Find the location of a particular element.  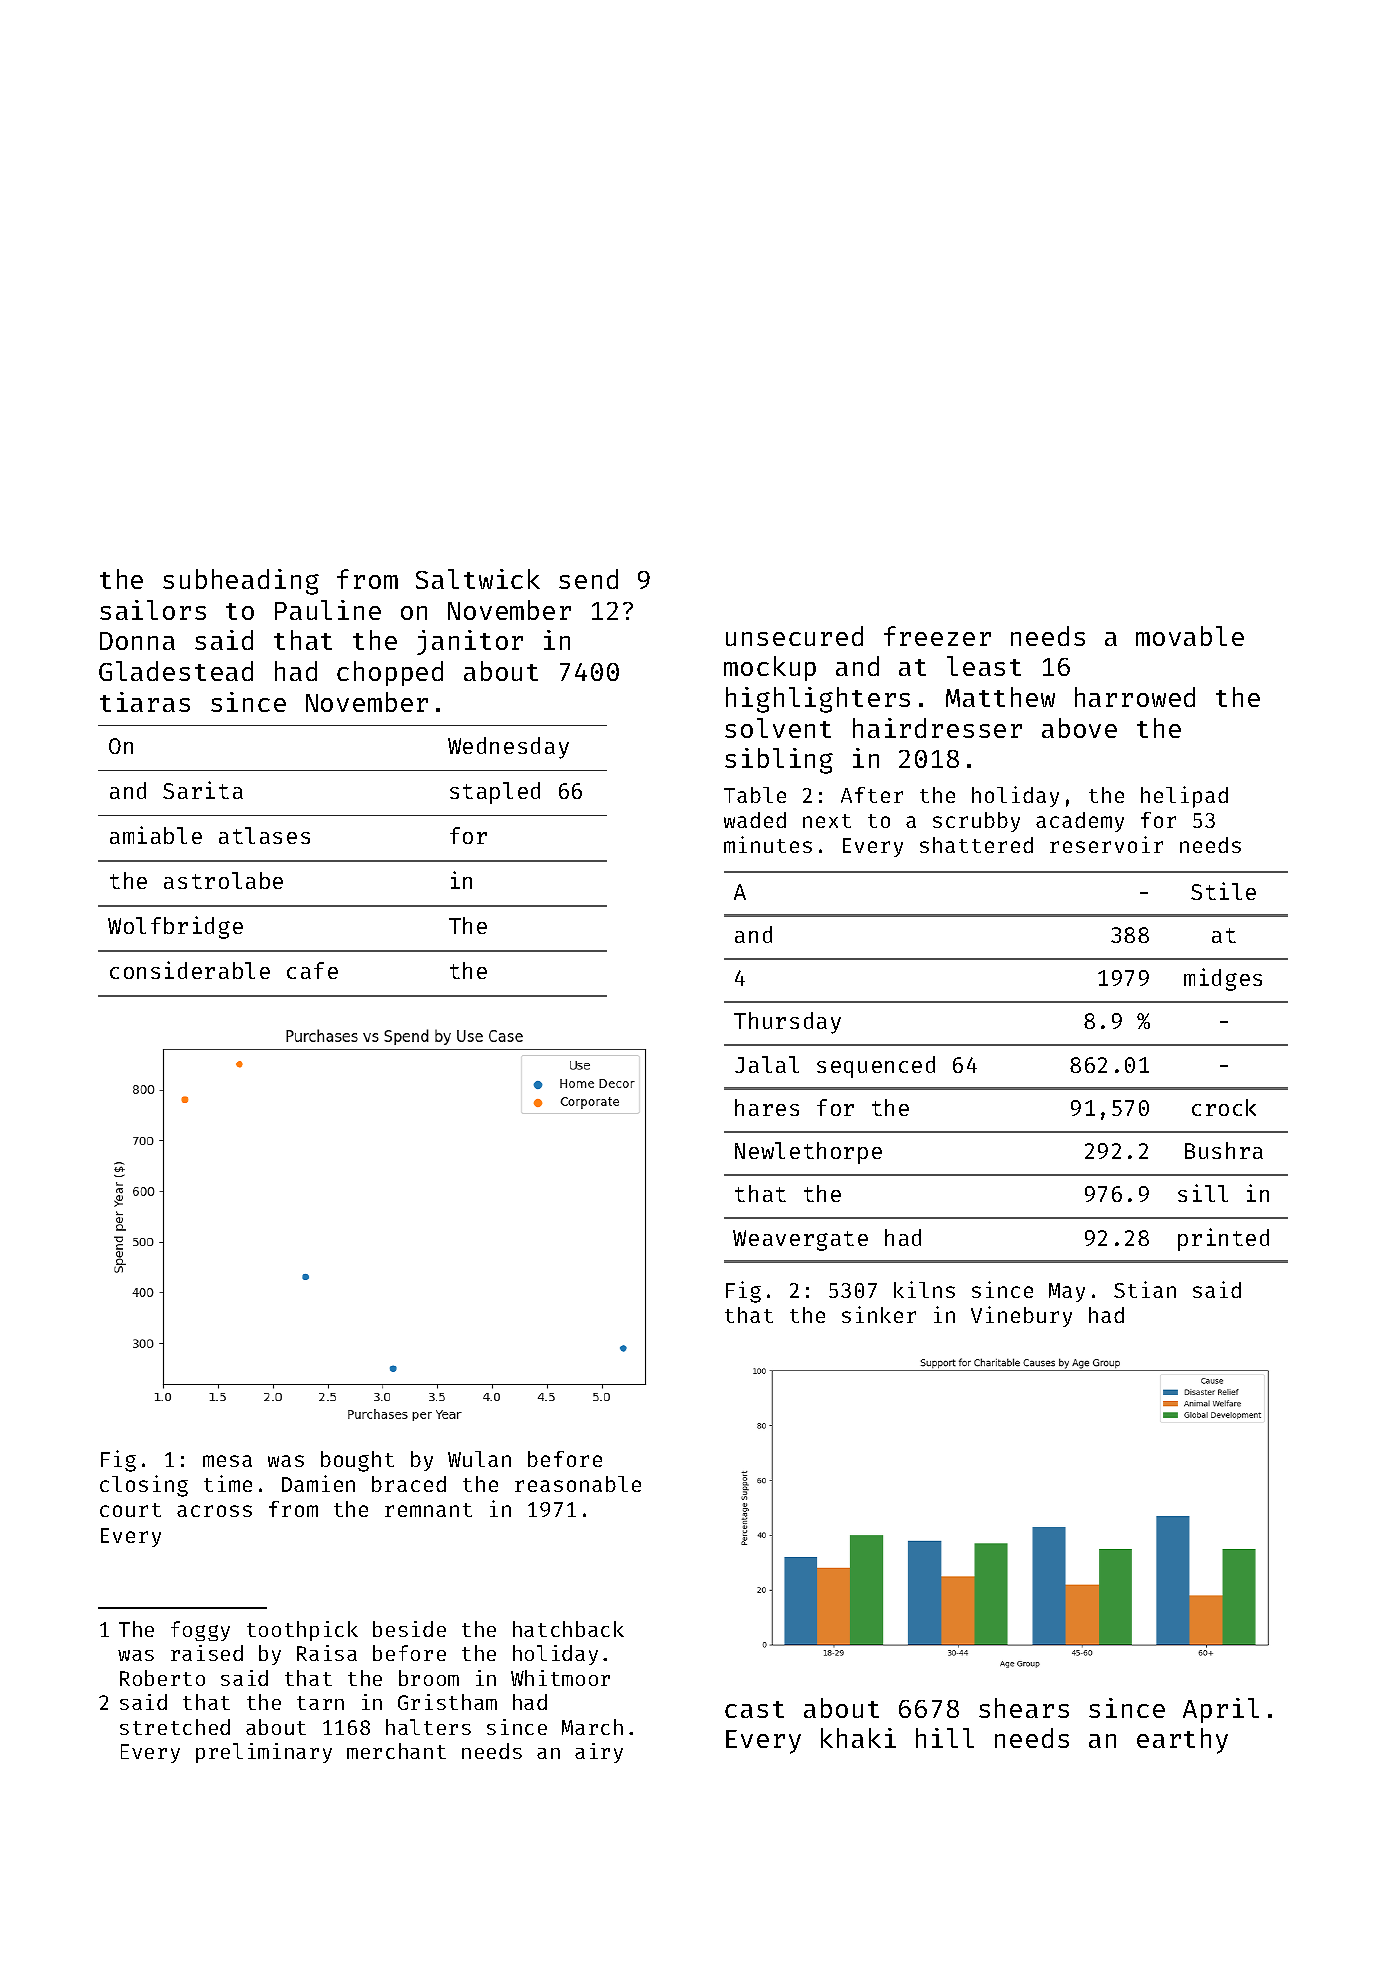

Weavergate is located at coordinates (800, 1240).
